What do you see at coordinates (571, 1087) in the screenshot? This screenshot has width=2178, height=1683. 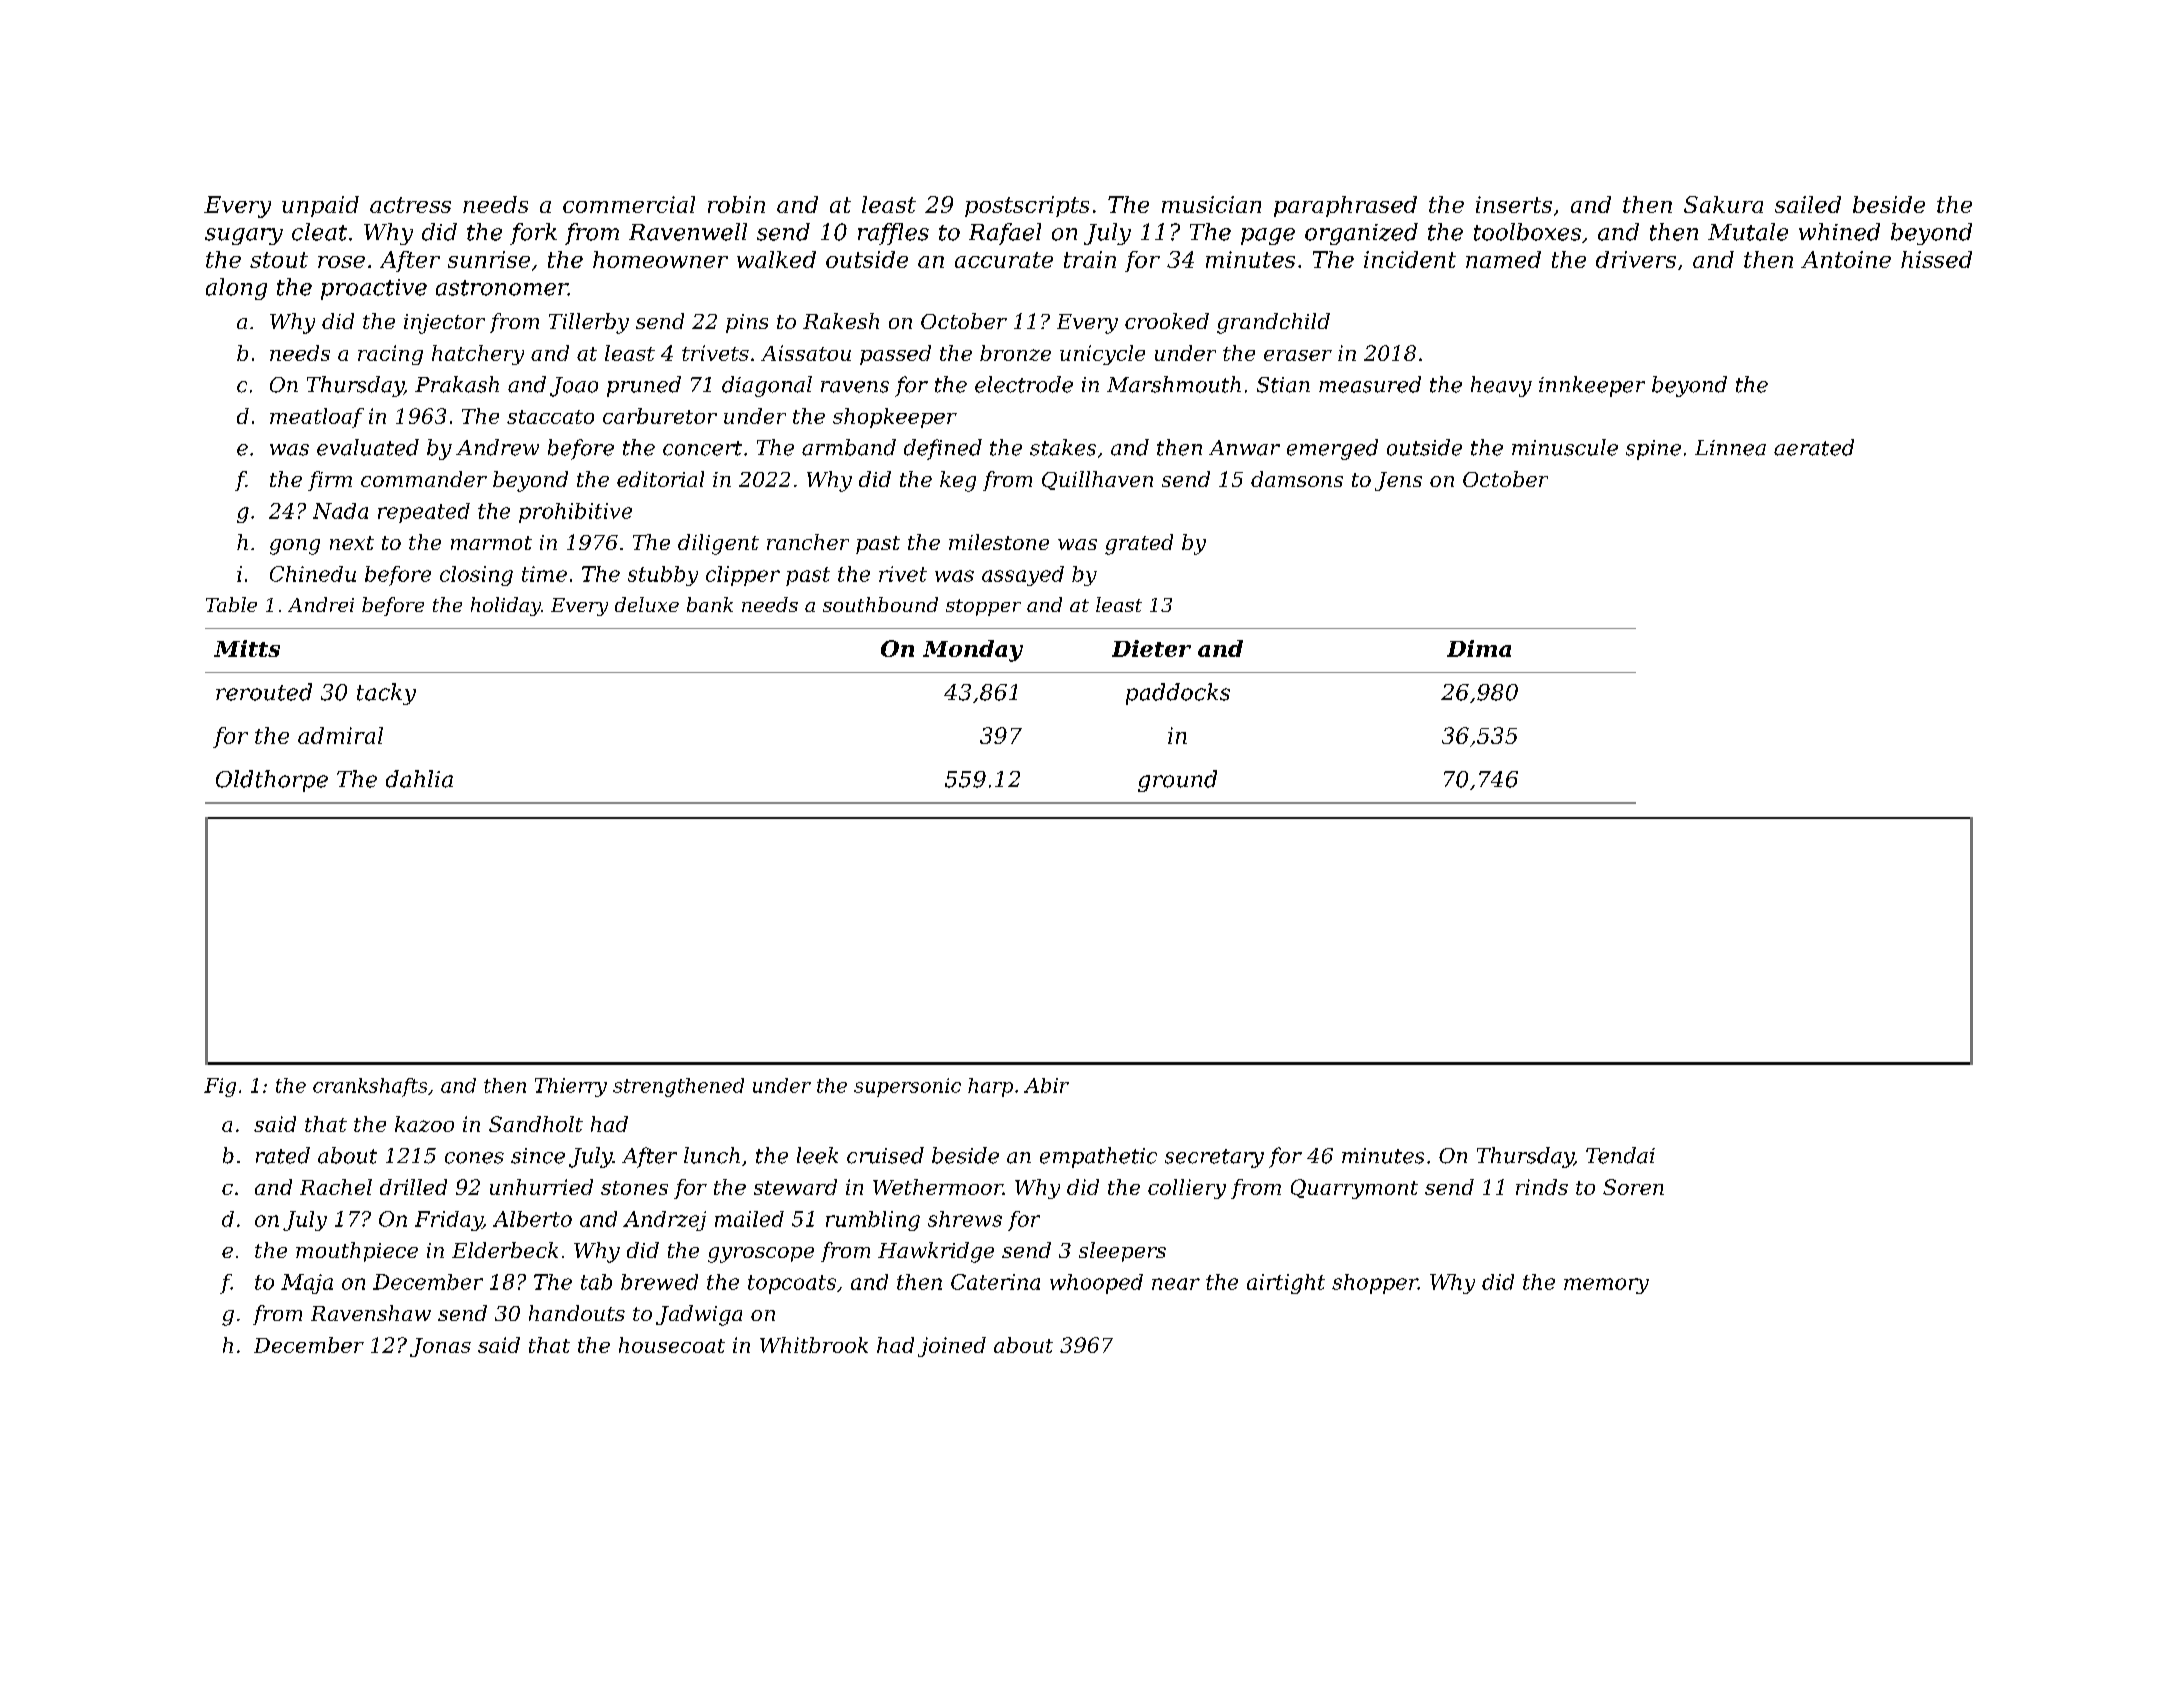 I see `Thierry` at bounding box center [571, 1087].
